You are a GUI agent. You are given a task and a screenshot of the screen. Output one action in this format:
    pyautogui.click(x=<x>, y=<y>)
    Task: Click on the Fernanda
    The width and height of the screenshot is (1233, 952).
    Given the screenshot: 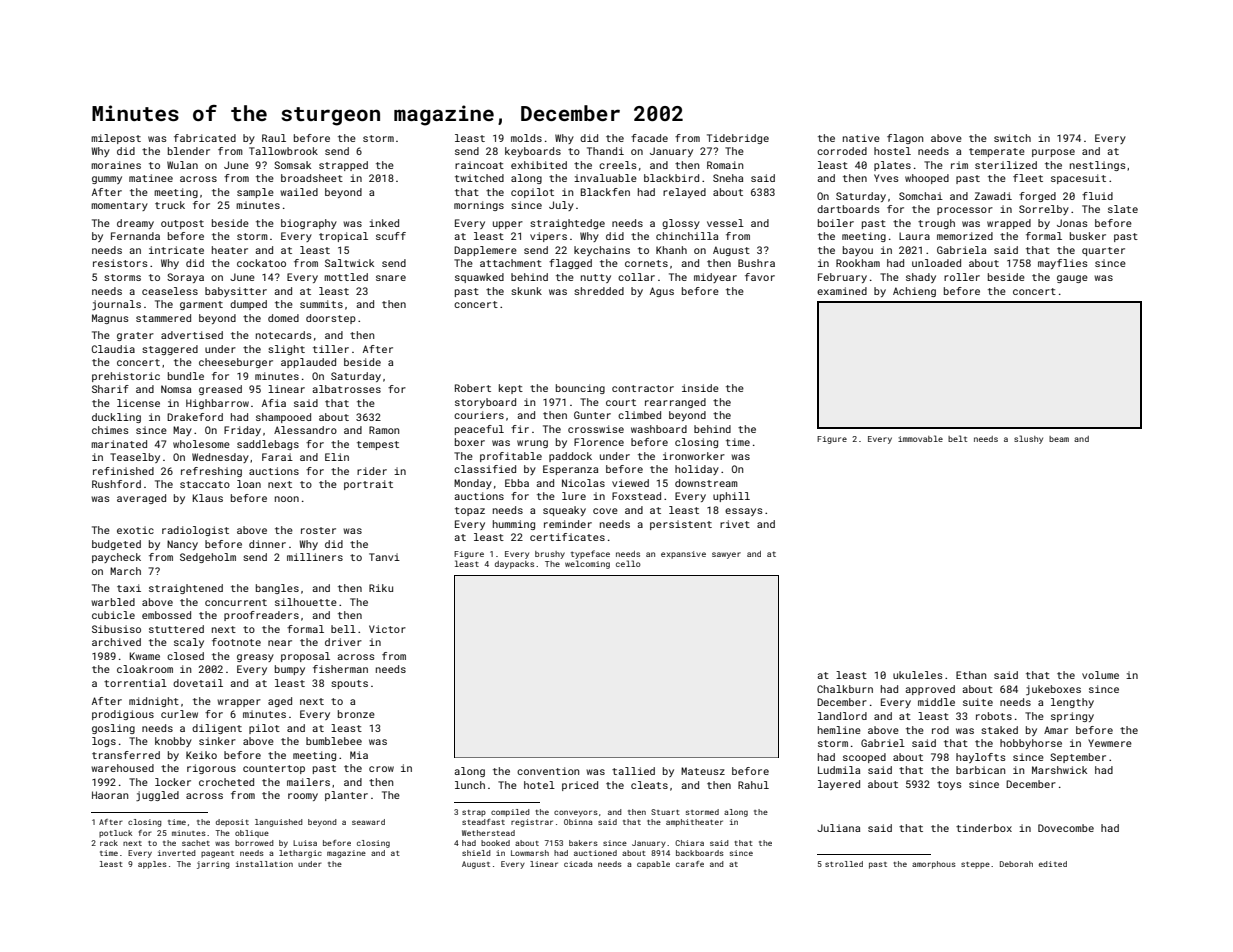 What is the action you would take?
    pyautogui.click(x=135, y=236)
